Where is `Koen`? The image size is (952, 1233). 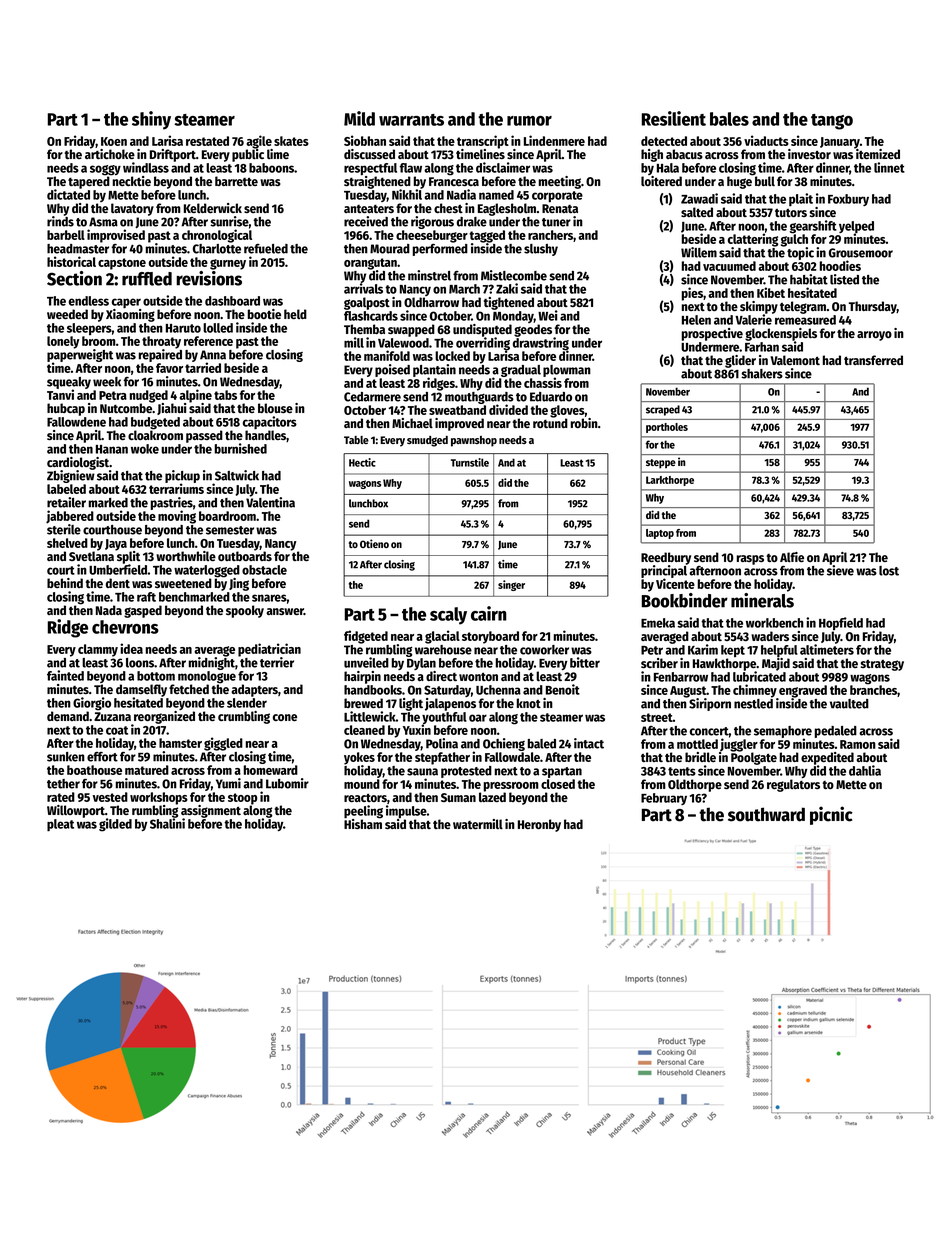 Koen is located at coordinates (114, 141).
